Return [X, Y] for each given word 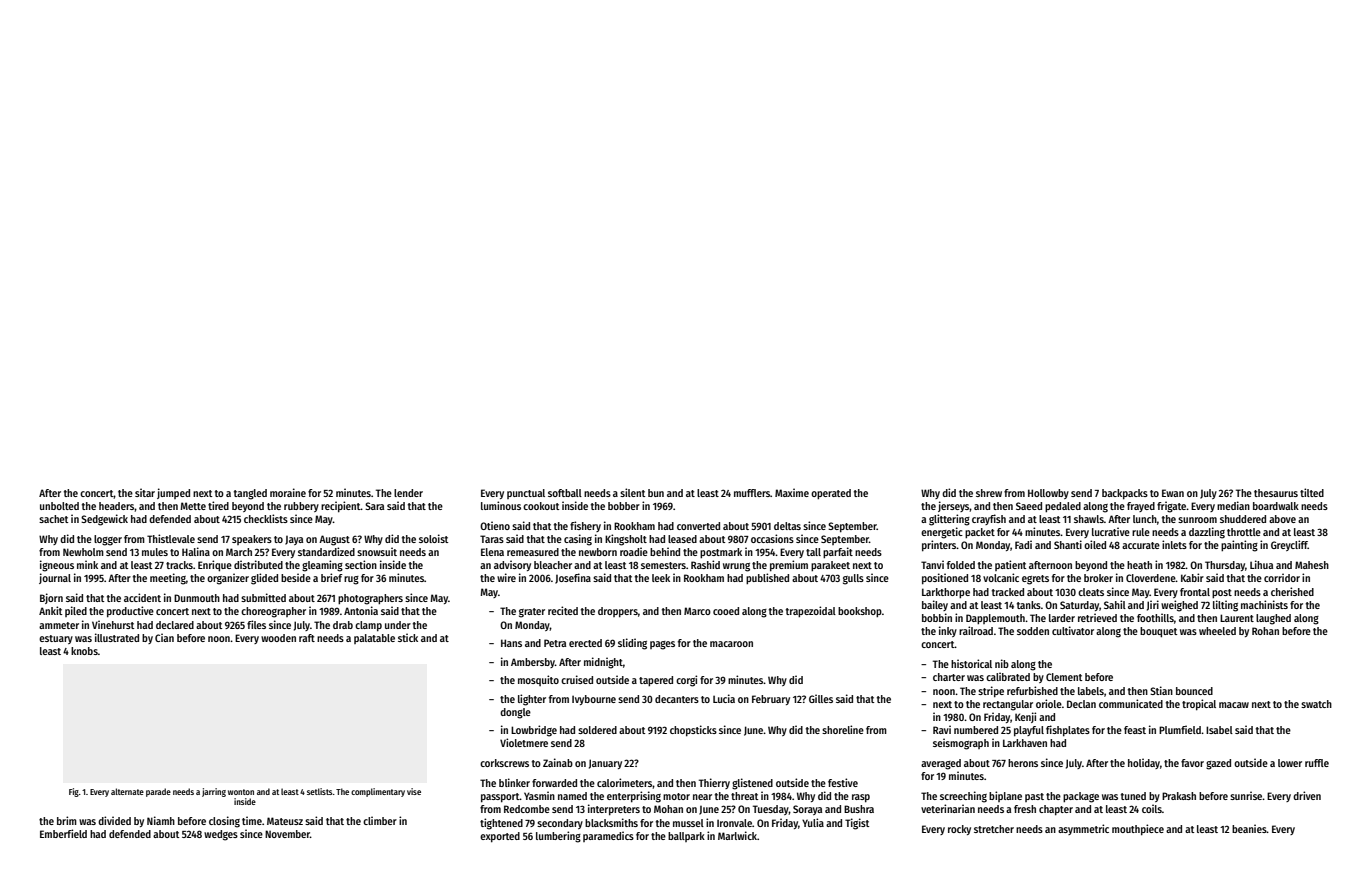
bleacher [553, 565]
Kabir [1192, 577]
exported [500, 837]
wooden [278, 638]
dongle [515, 713]
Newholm [83, 552]
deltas [787, 526]
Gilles [821, 698]
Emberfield [63, 833]
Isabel [1219, 730]
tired [218, 505]
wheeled [1217, 631]
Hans [511, 643]
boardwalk [1276, 506]
